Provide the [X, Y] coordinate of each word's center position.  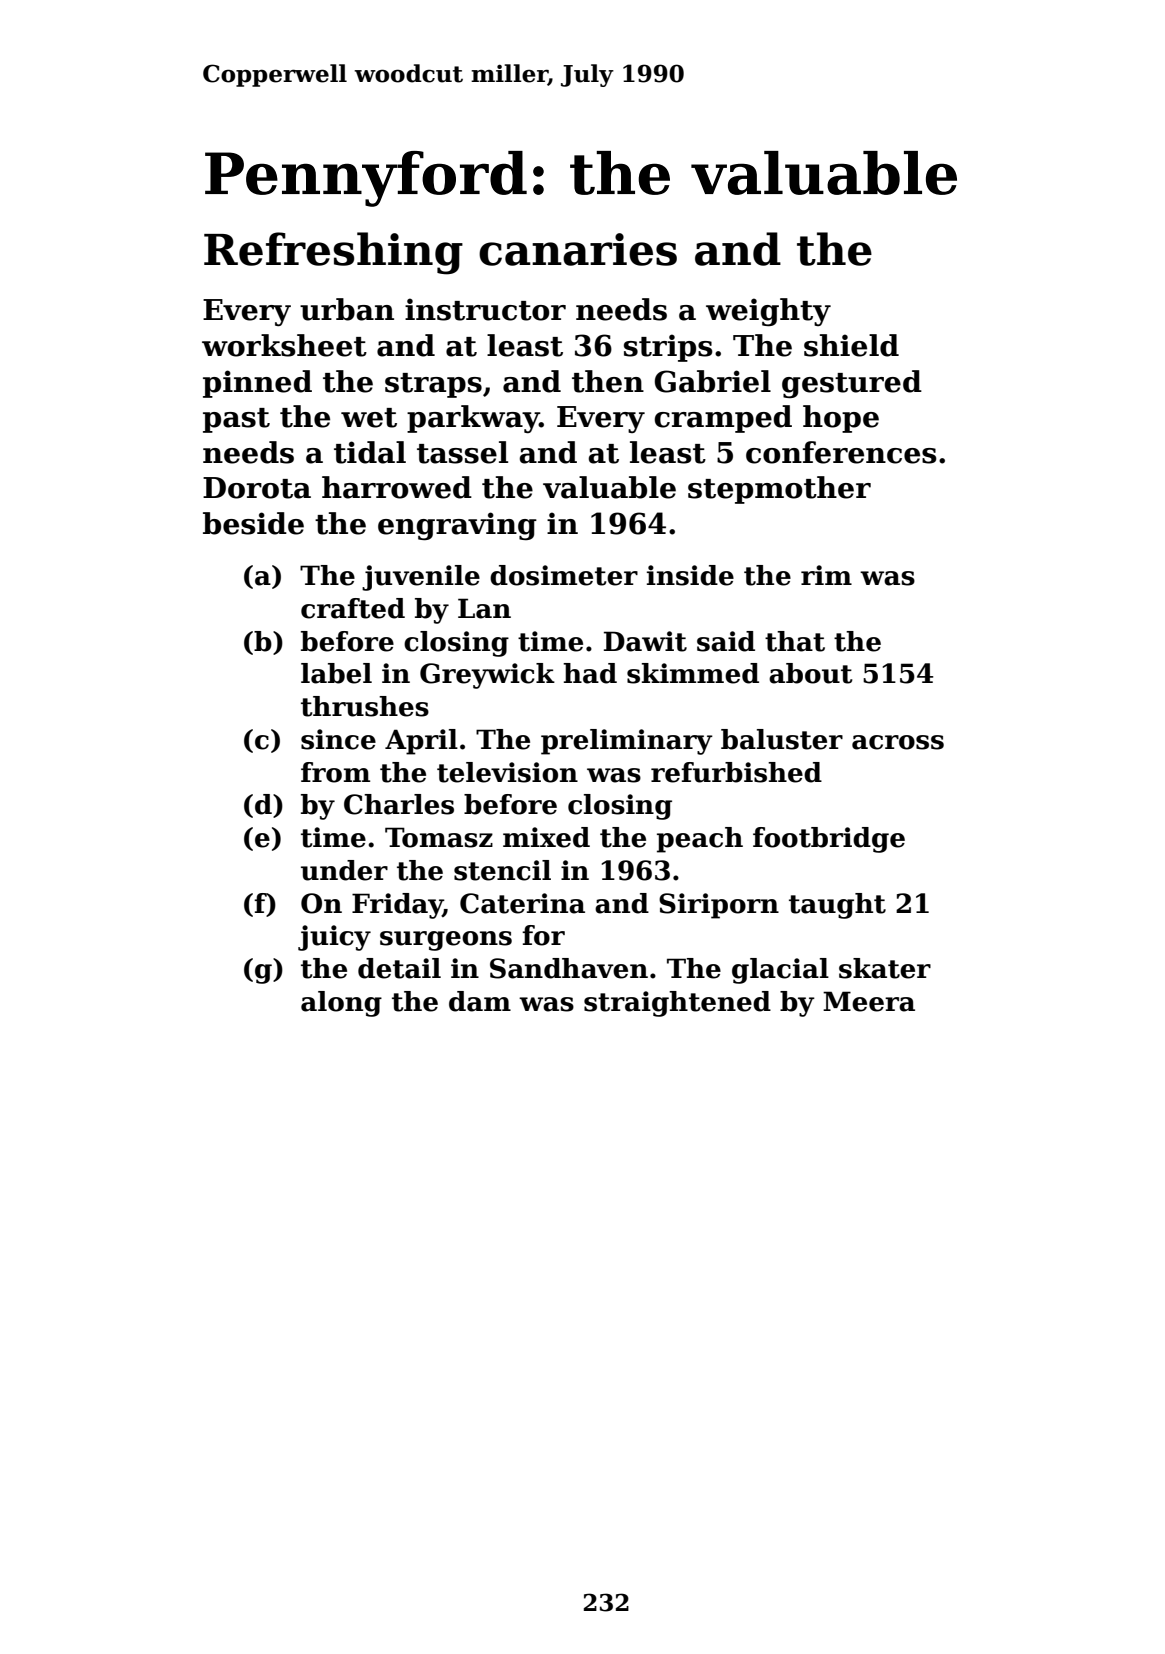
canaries [578, 249]
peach [700, 840]
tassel [462, 452]
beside [253, 523]
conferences [841, 452]
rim [826, 575]
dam [480, 1001]
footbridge [829, 840]
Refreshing [333, 253]
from [335, 772]
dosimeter [564, 575]
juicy [334, 938]
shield [851, 345]
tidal [370, 452]
